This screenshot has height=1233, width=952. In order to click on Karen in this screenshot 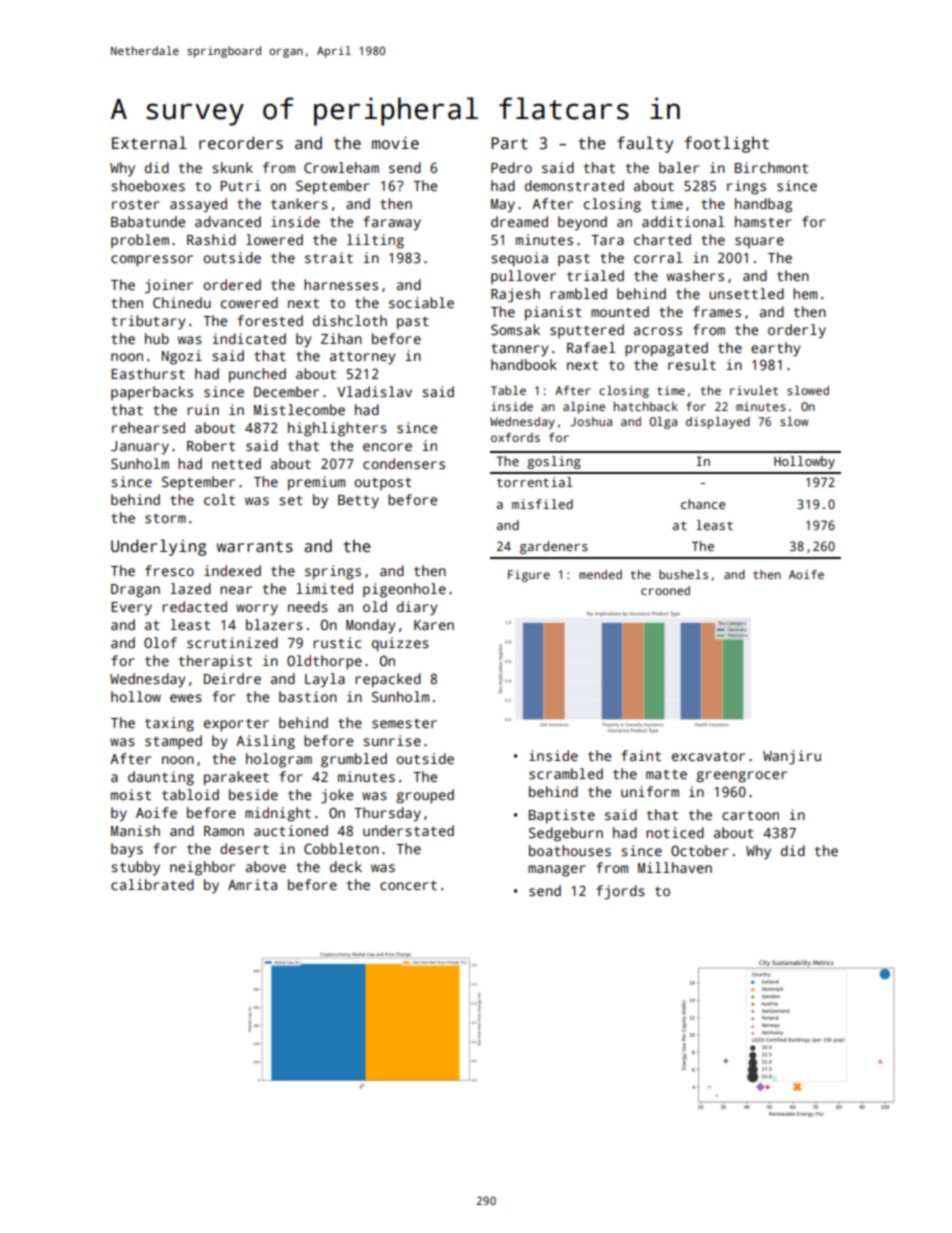, I will do `click(434, 625)`.
